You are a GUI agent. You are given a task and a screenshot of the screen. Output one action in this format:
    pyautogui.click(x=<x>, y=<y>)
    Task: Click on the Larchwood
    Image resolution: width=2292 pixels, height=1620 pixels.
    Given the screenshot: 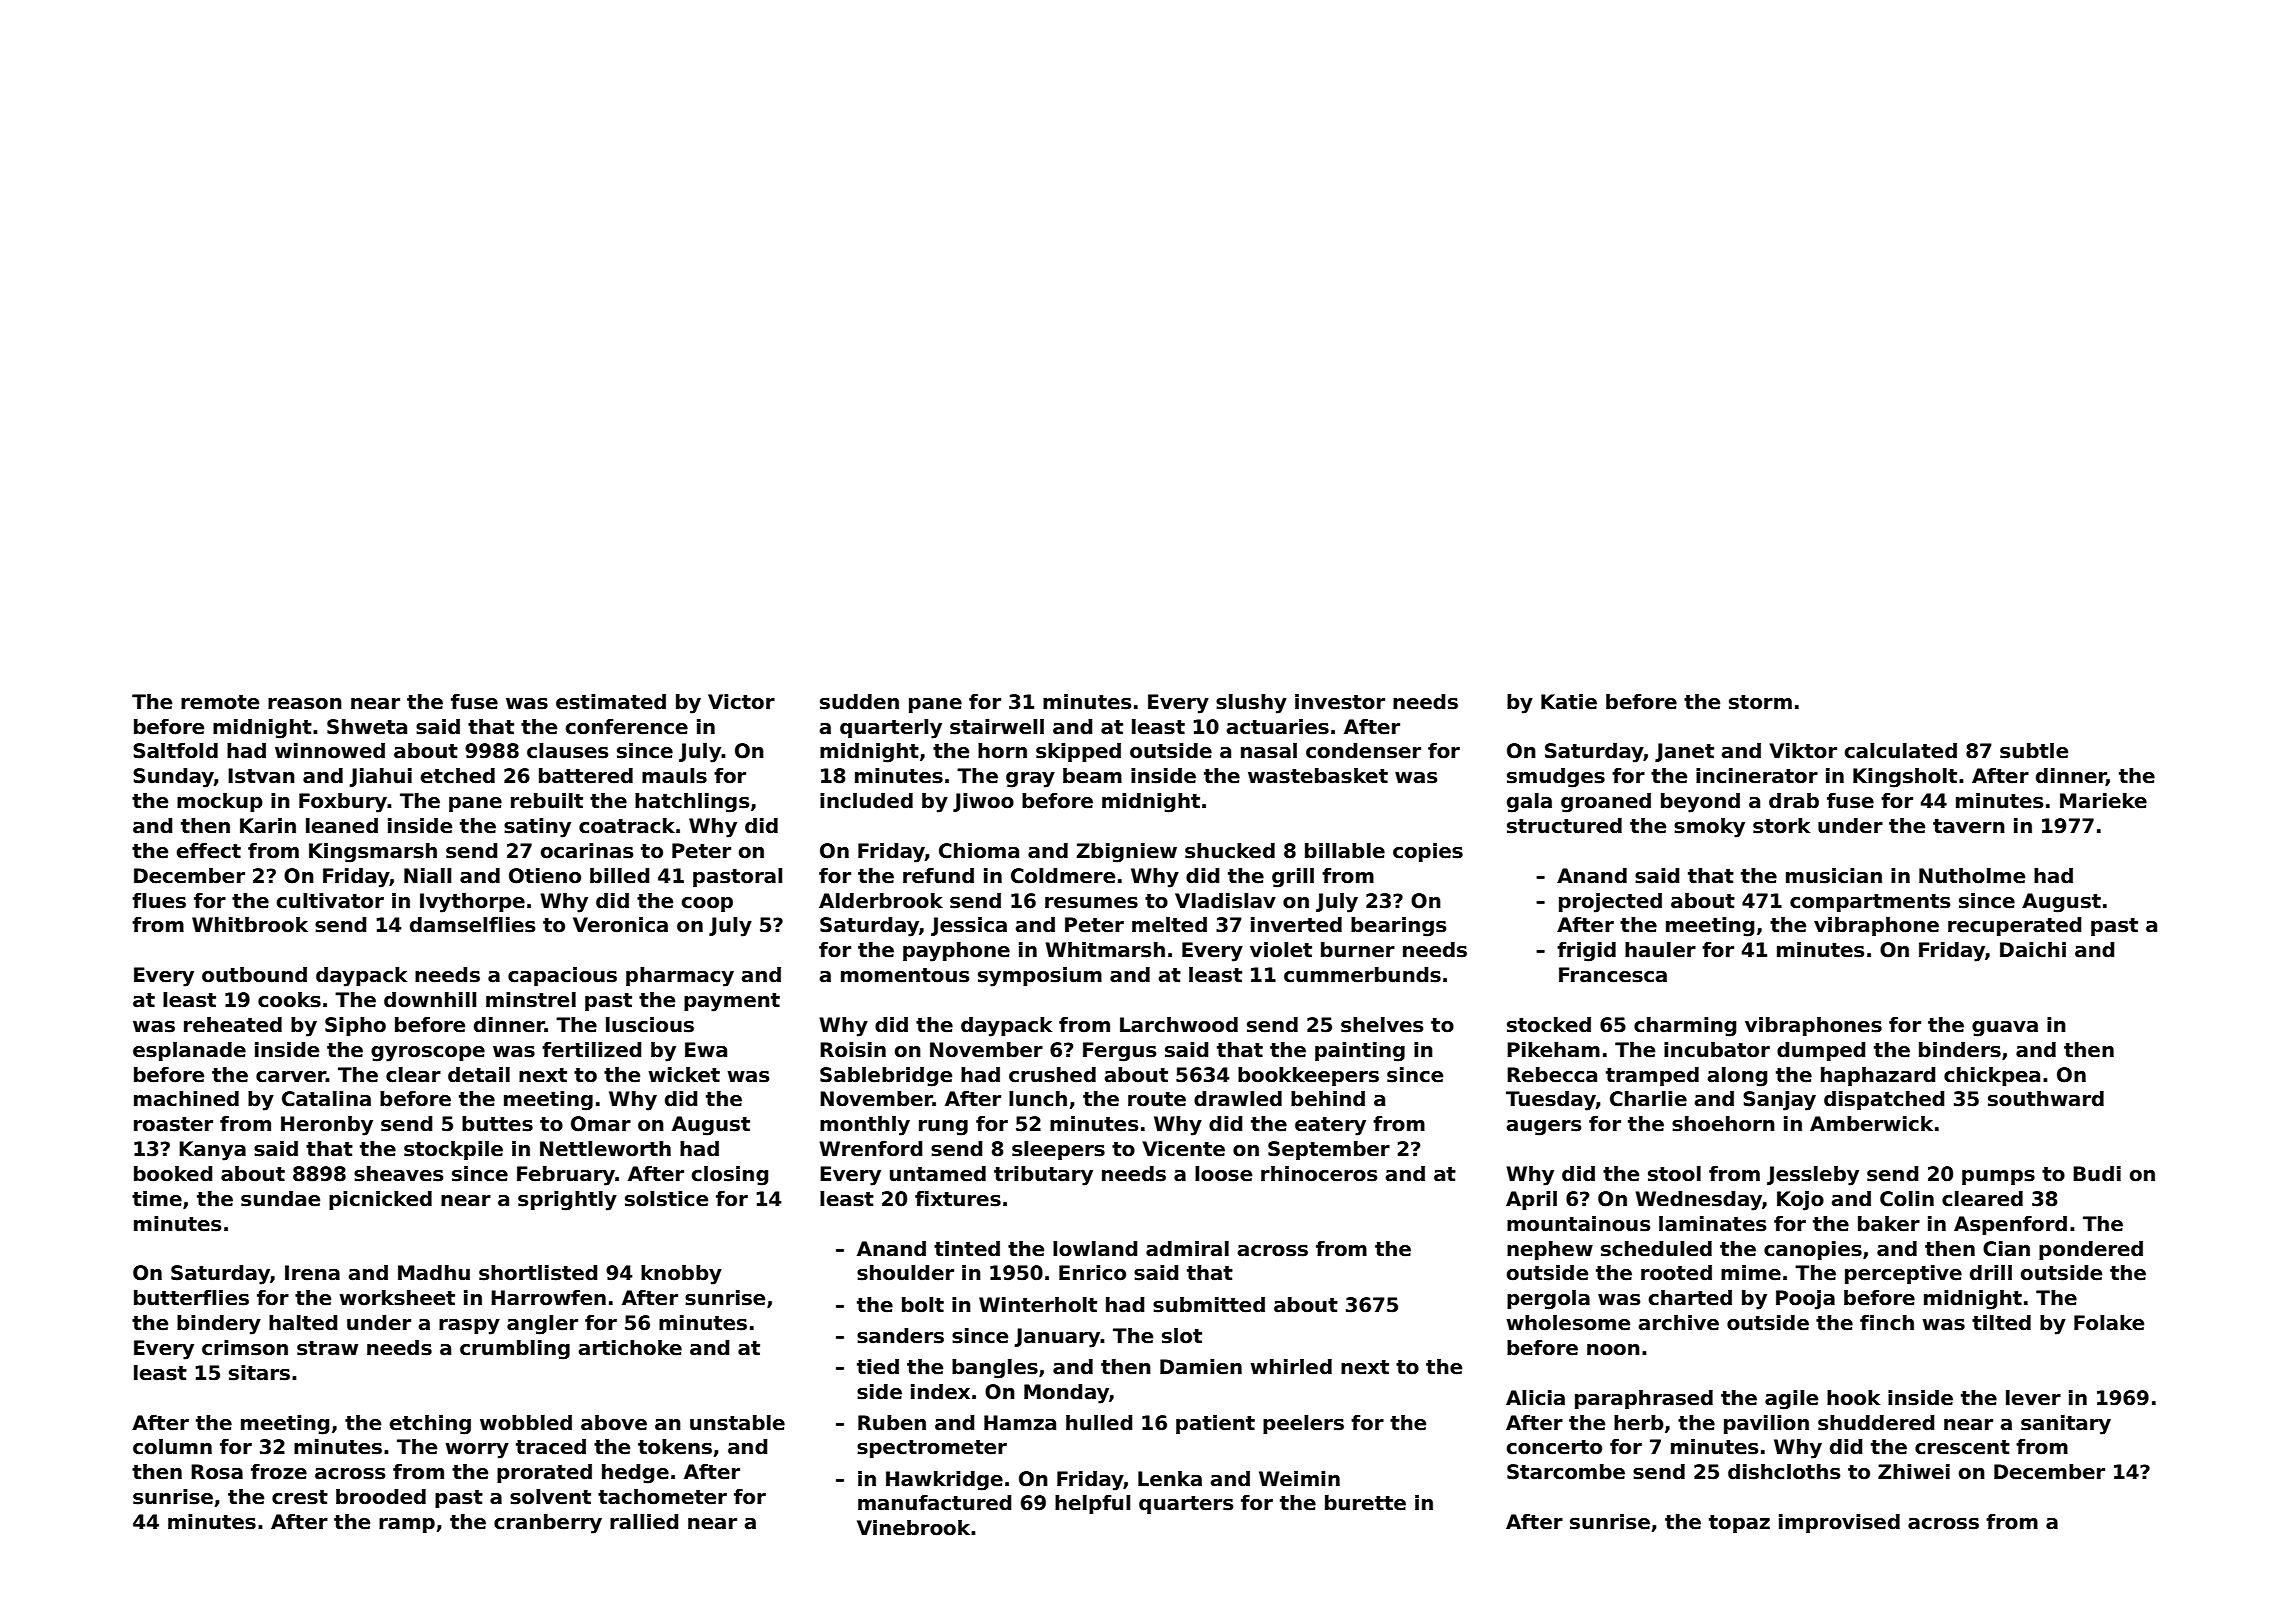 What is the action you would take?
    pyautogui.click(x=1179, y=1025)
